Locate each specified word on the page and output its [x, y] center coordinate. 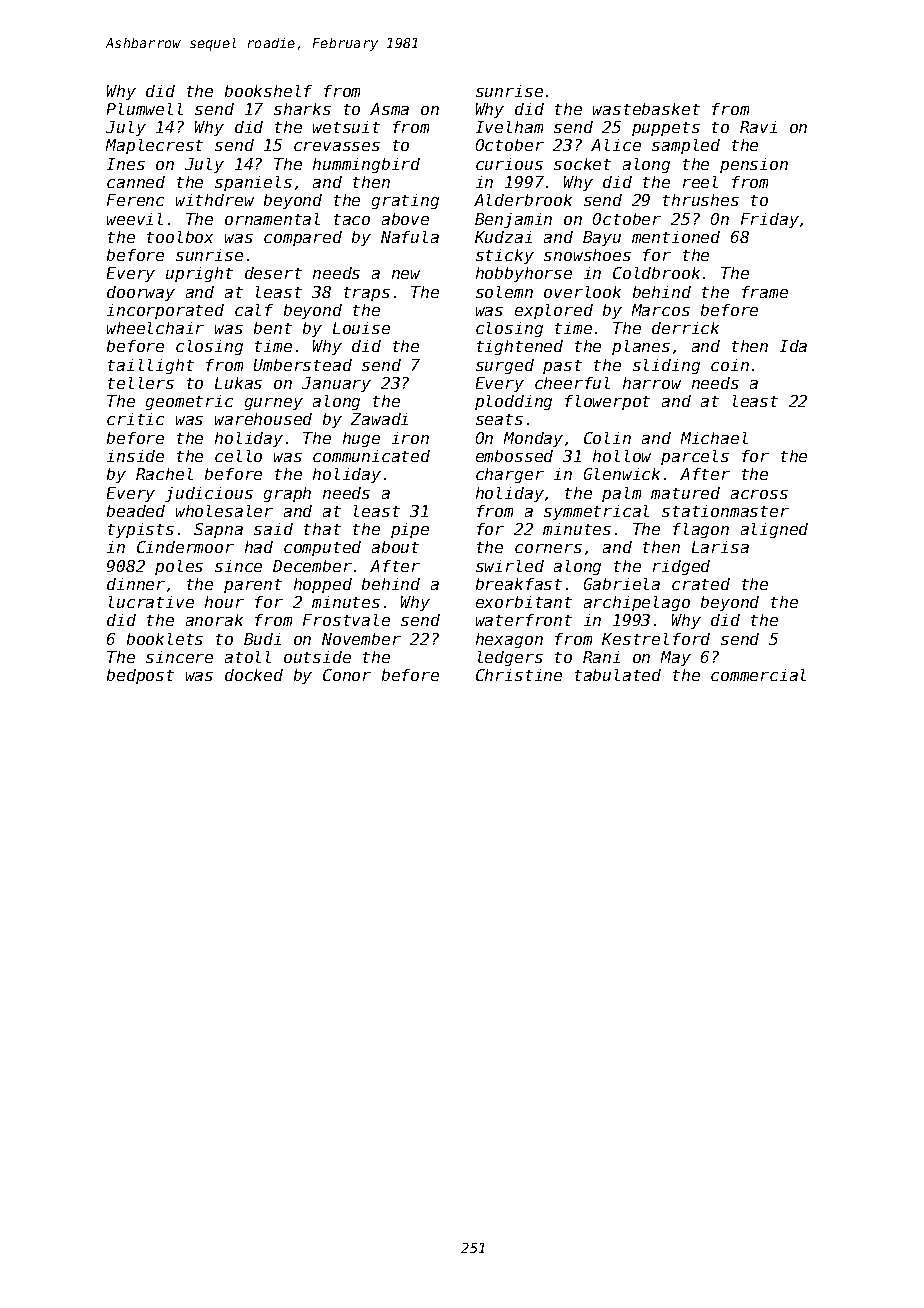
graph [287, 494]
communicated [371, 456]
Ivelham [509, 127]
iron [410, 438]
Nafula [410, 237]
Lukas [238, 383]
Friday [770, 220]
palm [621, 494]
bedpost [140, 676]
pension [754, 165]
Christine [519, 675]
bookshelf [268, 91]
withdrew [215, 200]
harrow [652, 383]
